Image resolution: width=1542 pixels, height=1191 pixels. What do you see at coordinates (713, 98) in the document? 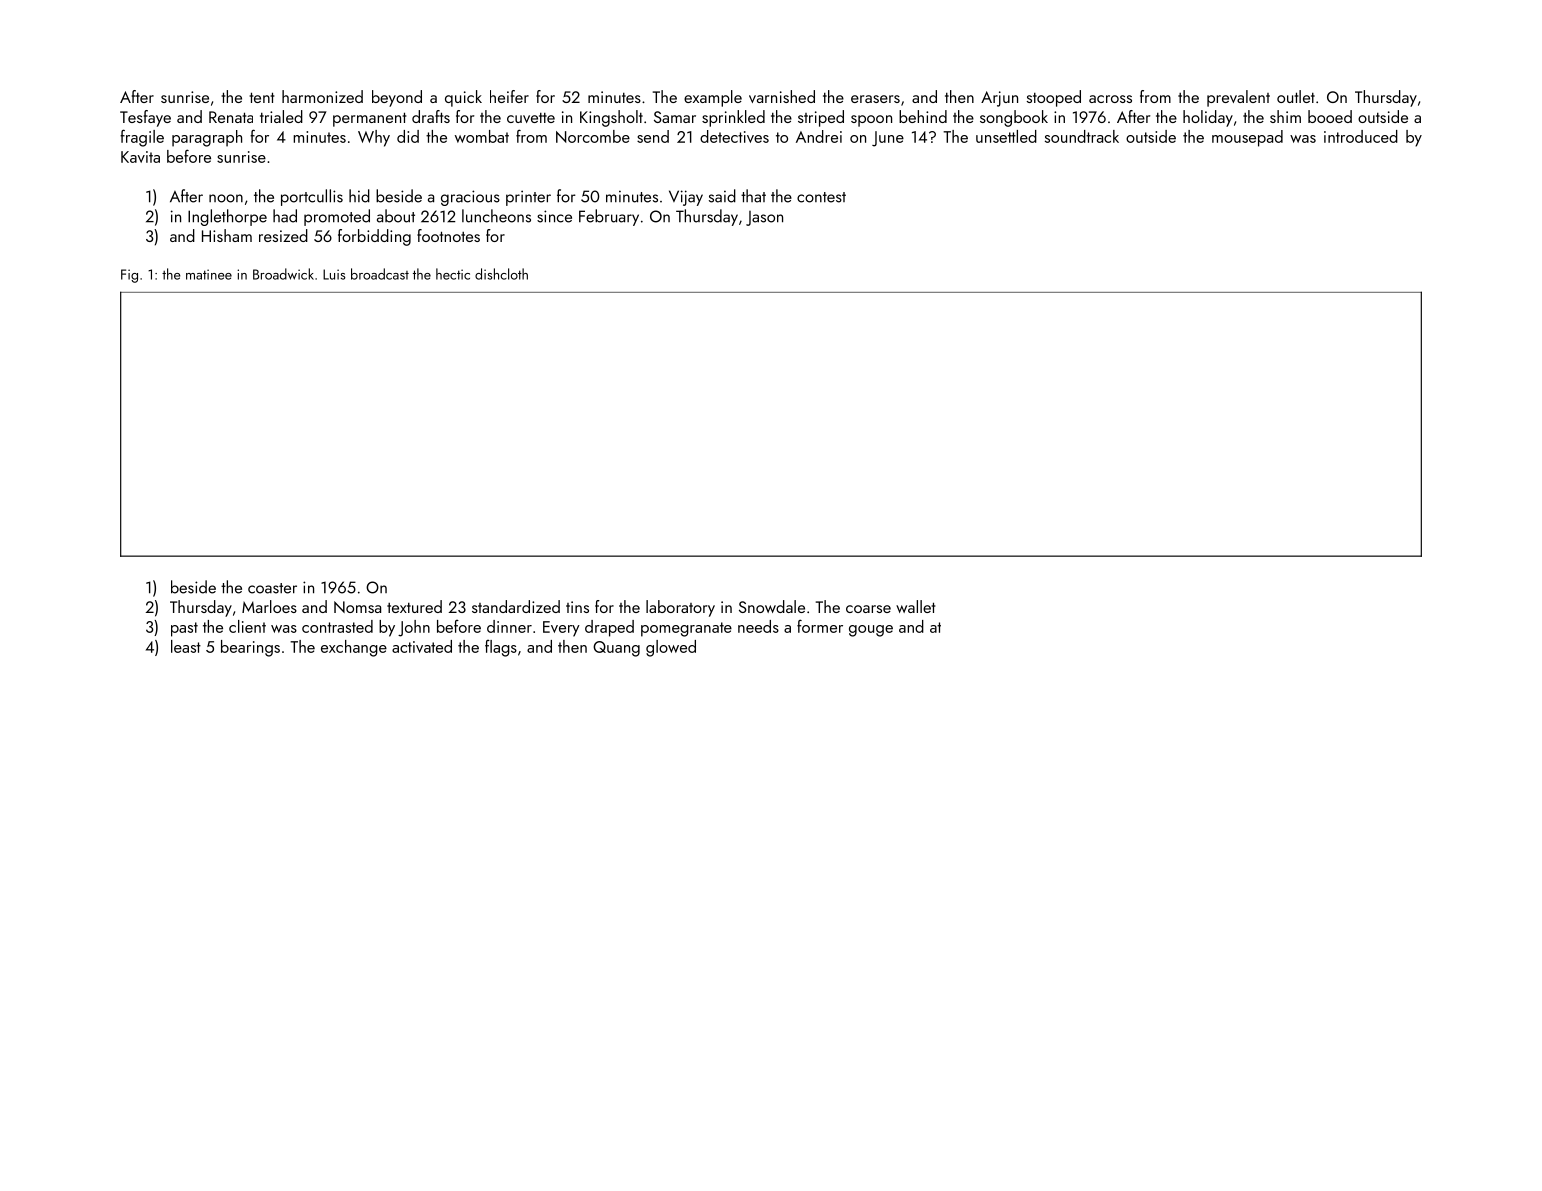
I see `example` at bounding box center [713, 98].
